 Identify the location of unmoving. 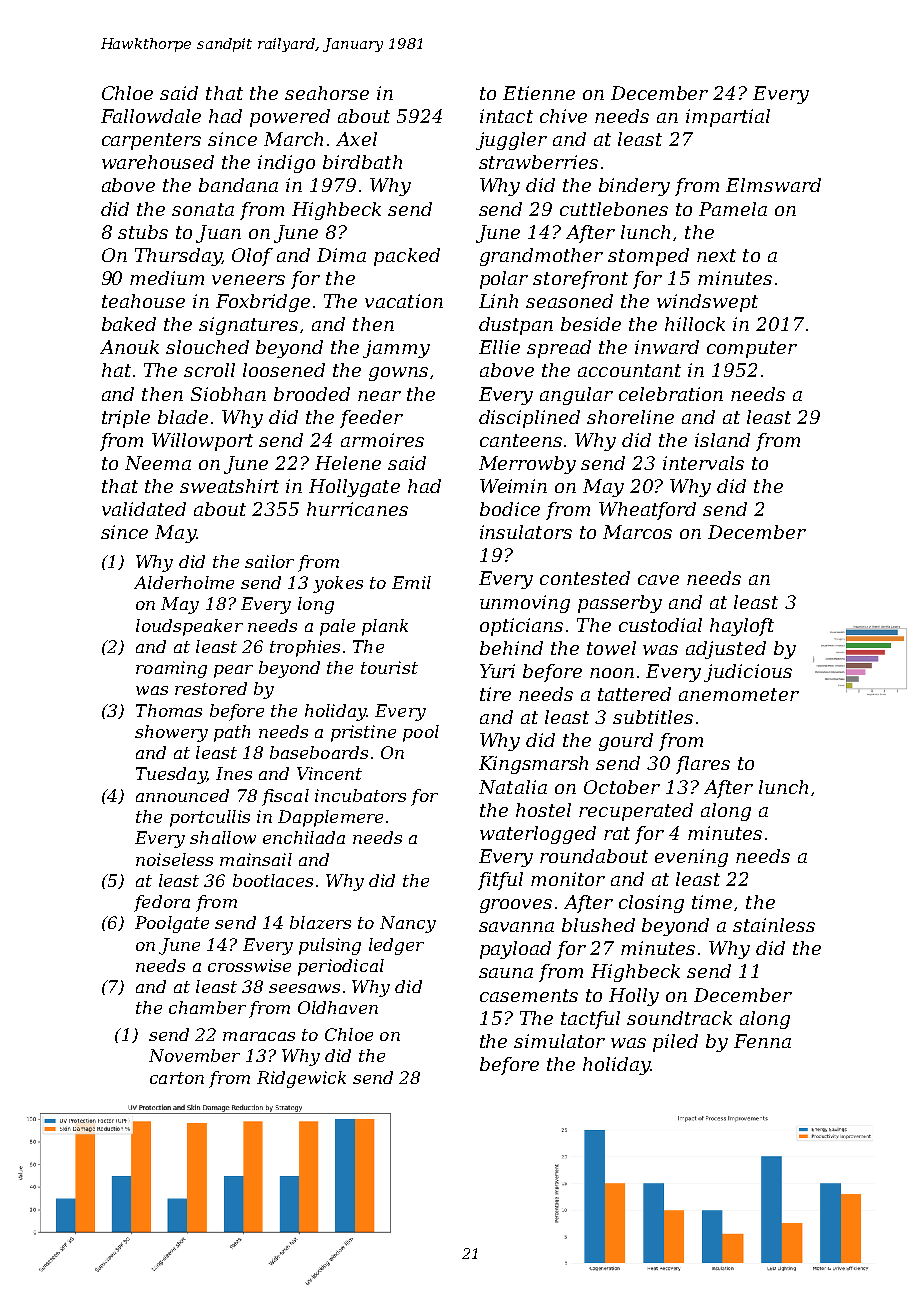
(525, 604).
